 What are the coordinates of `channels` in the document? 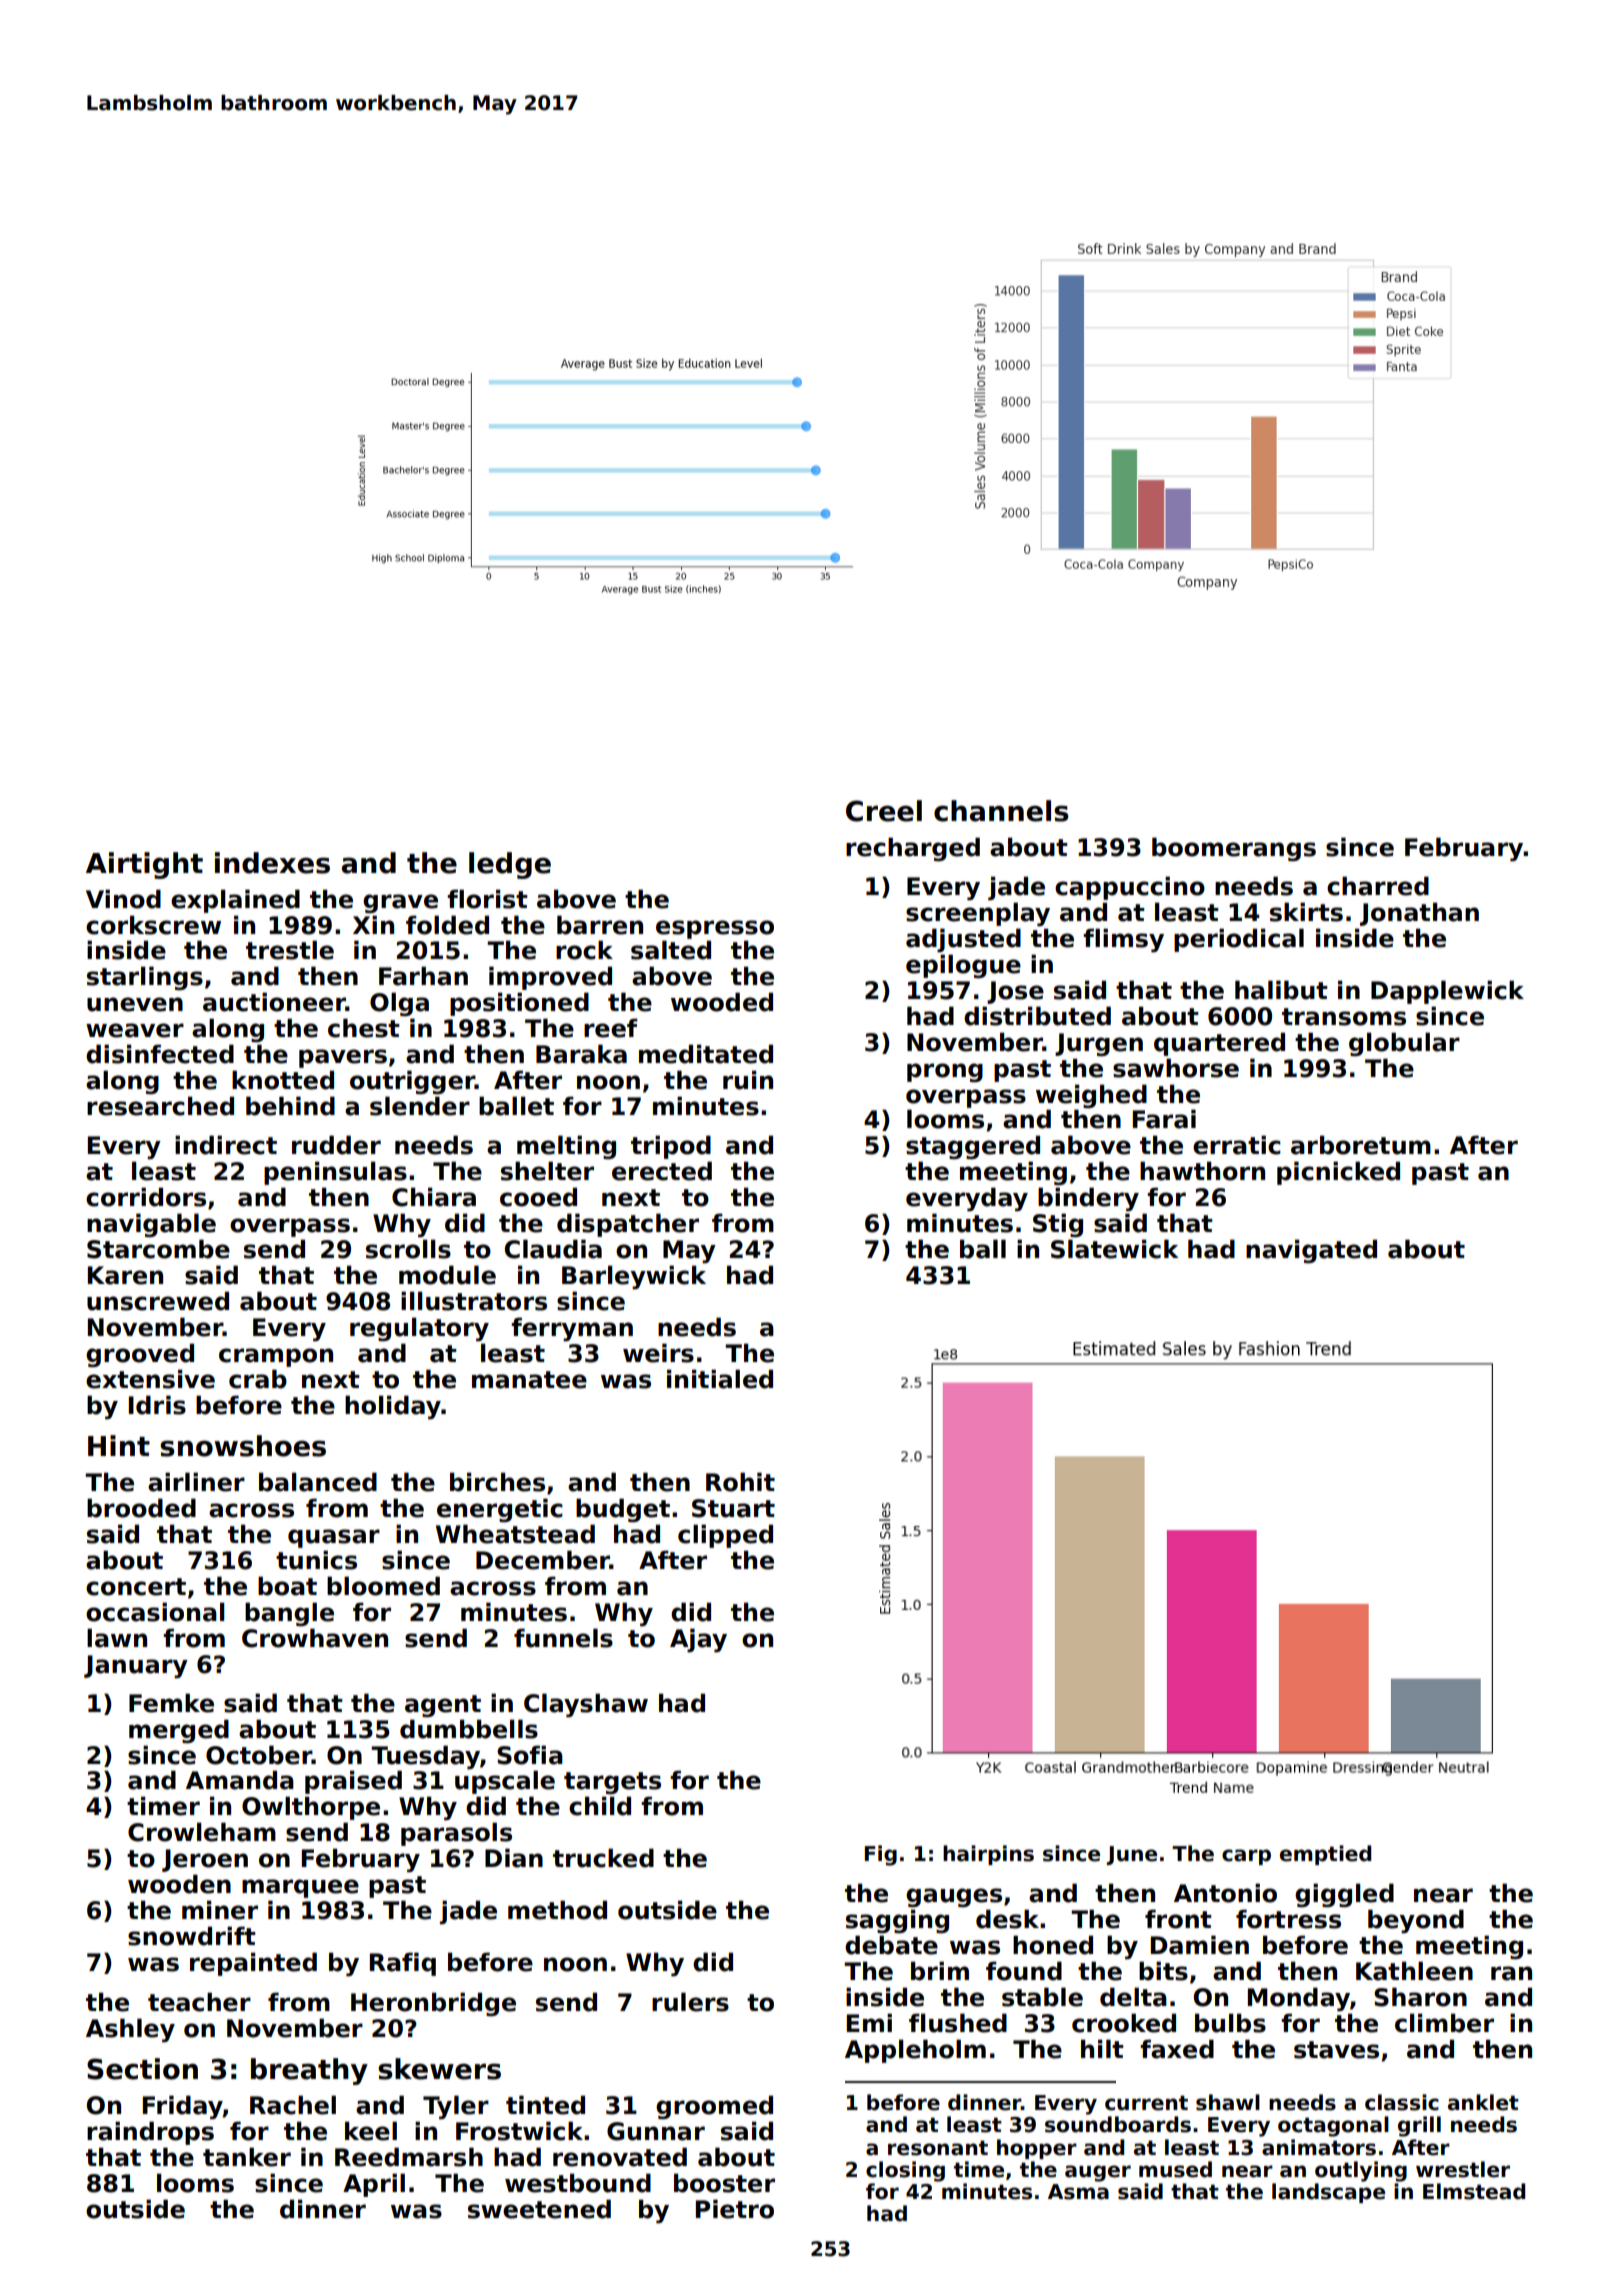 It's located at (1001, 811).
